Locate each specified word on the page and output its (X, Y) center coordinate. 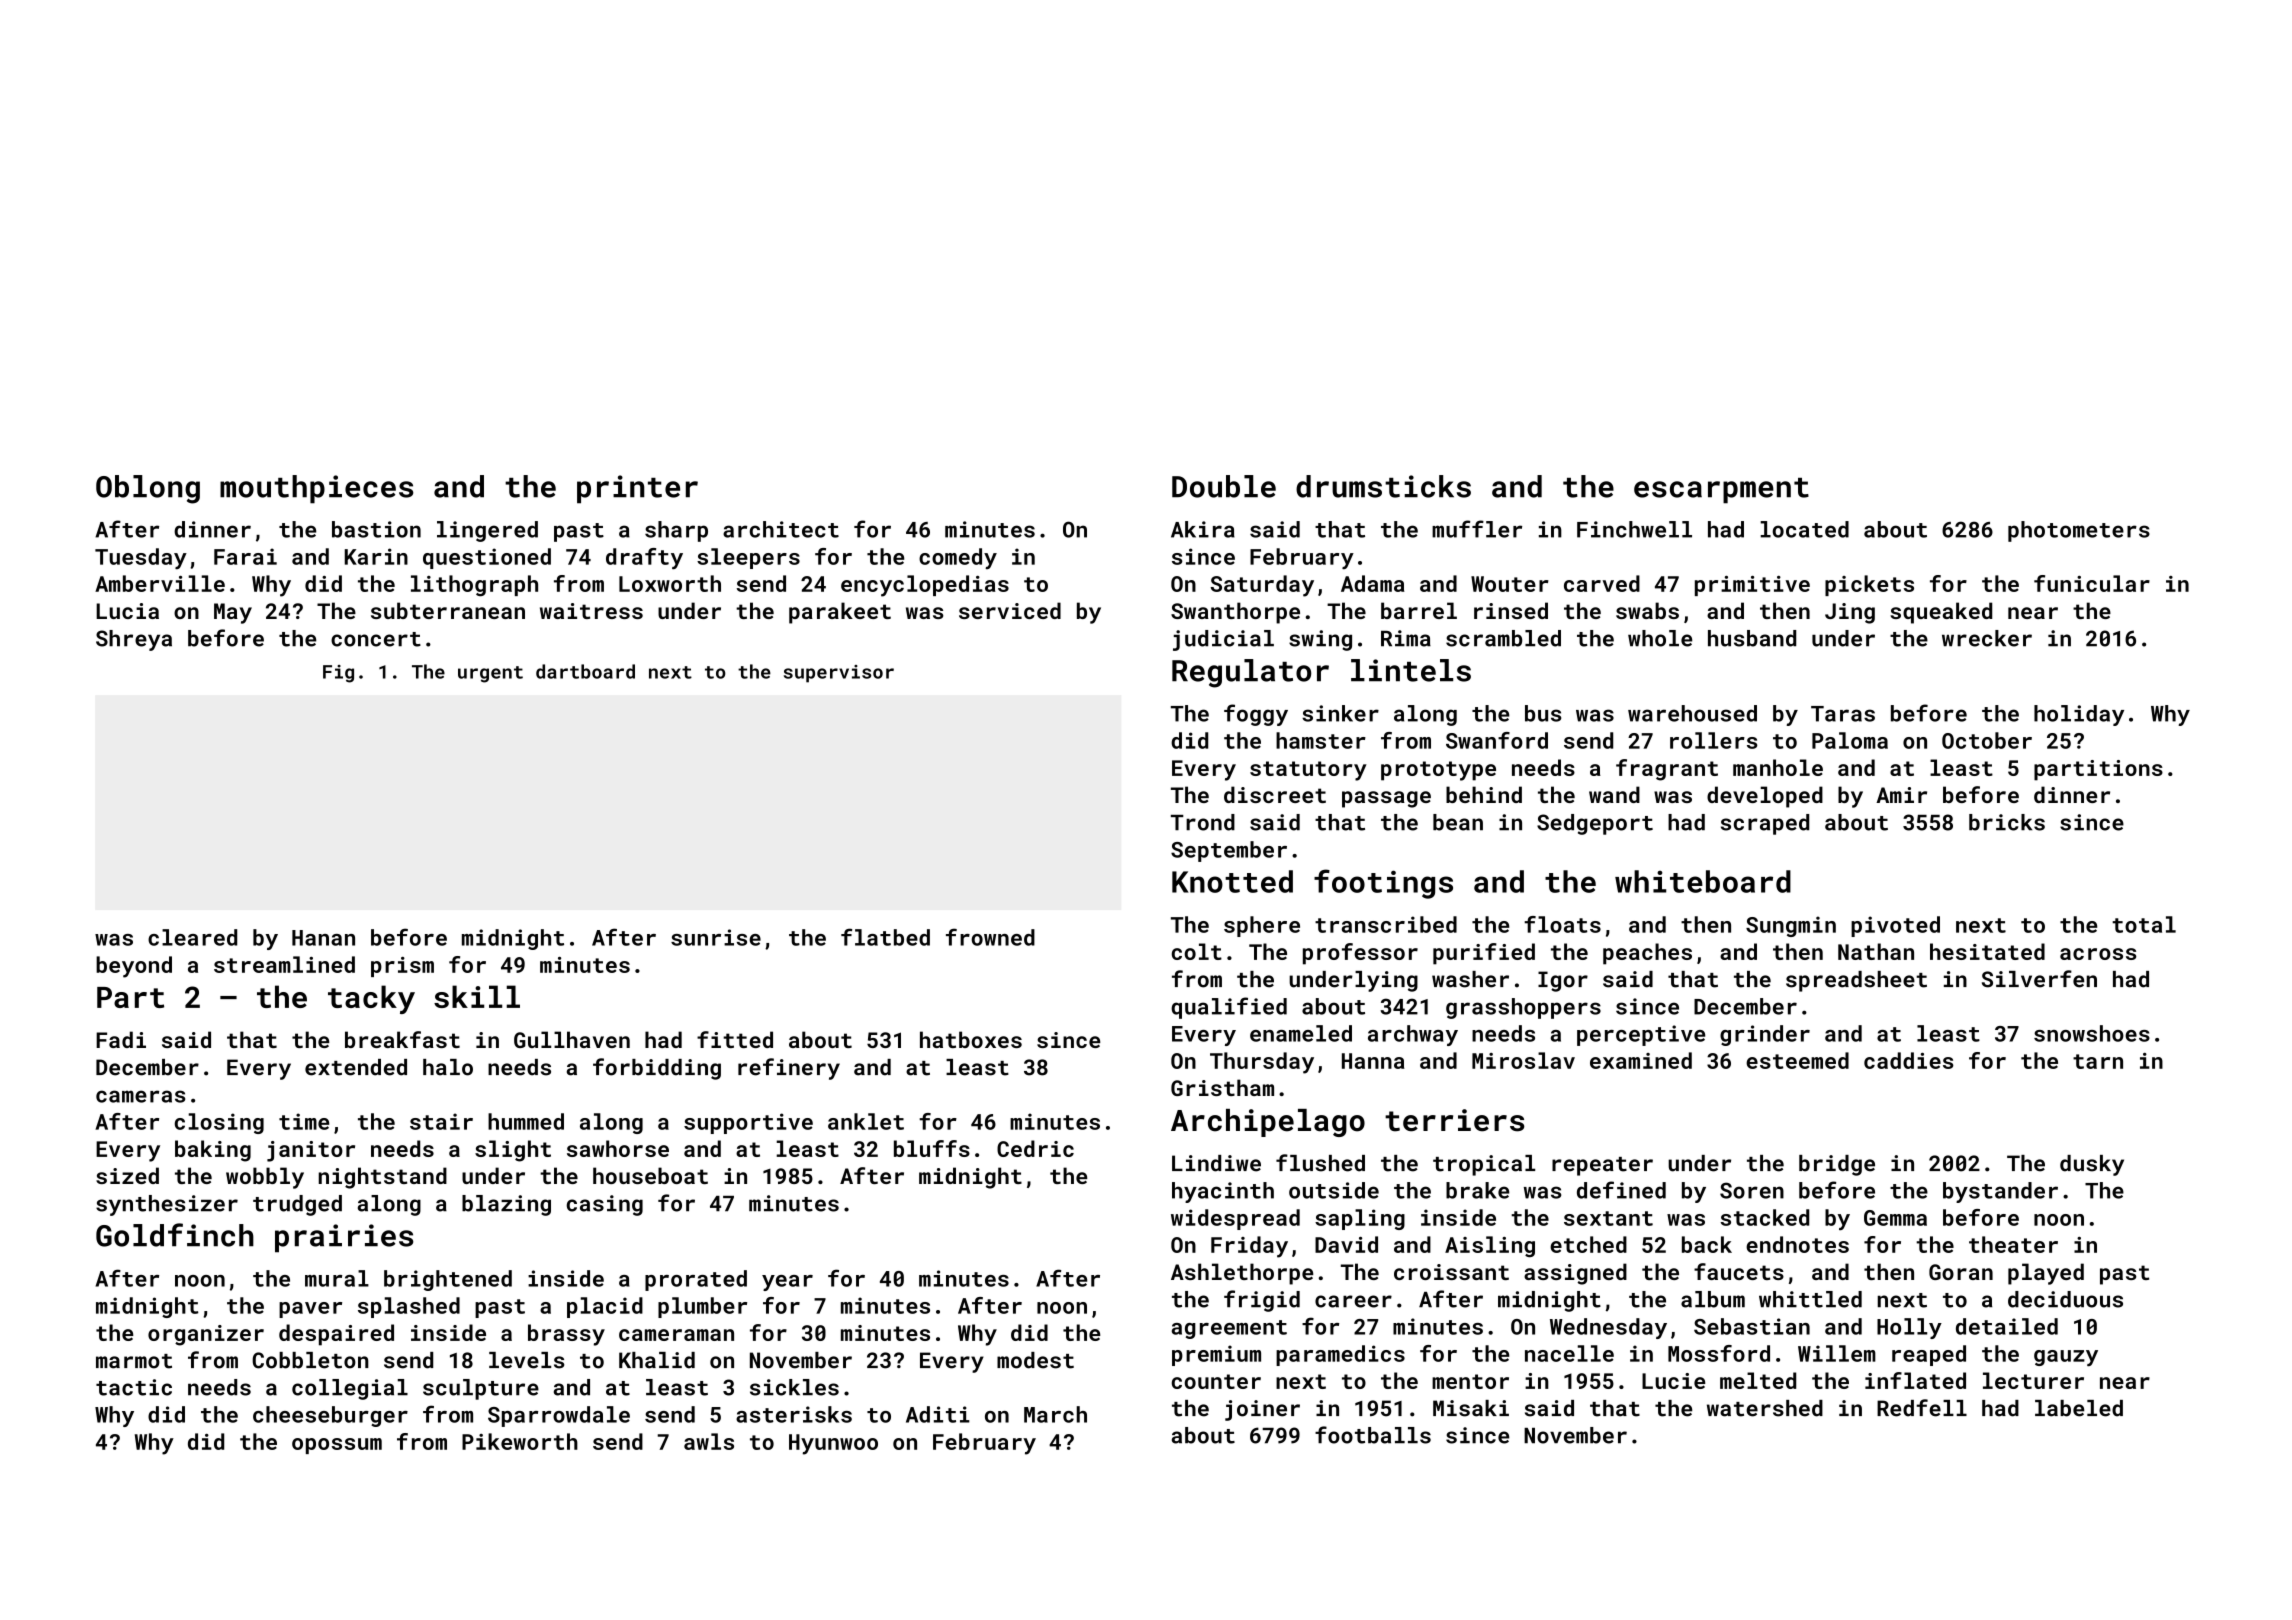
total (2144, 924)
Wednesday (1608, 1328)
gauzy (2066, 1358)
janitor (311, 1151)
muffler (1477, 529)
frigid (1262, 1301)
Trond (1203, 822)
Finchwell (1634, 529)
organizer (206, 1335)
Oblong (148, 489)
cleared (192, 937)
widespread (1235, 1219)
